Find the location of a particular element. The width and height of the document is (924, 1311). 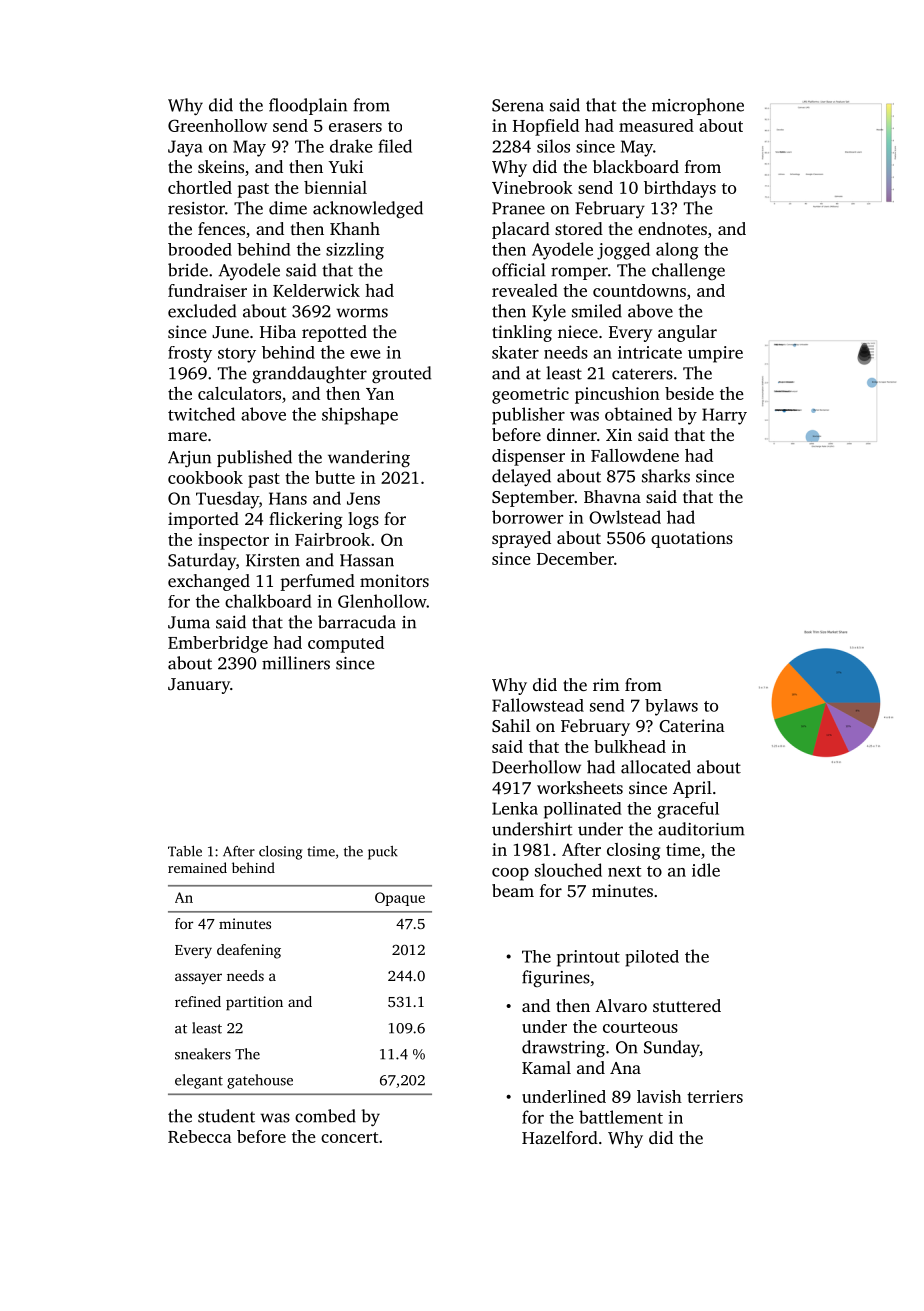

figurines is located at coordinates (556, 978).
